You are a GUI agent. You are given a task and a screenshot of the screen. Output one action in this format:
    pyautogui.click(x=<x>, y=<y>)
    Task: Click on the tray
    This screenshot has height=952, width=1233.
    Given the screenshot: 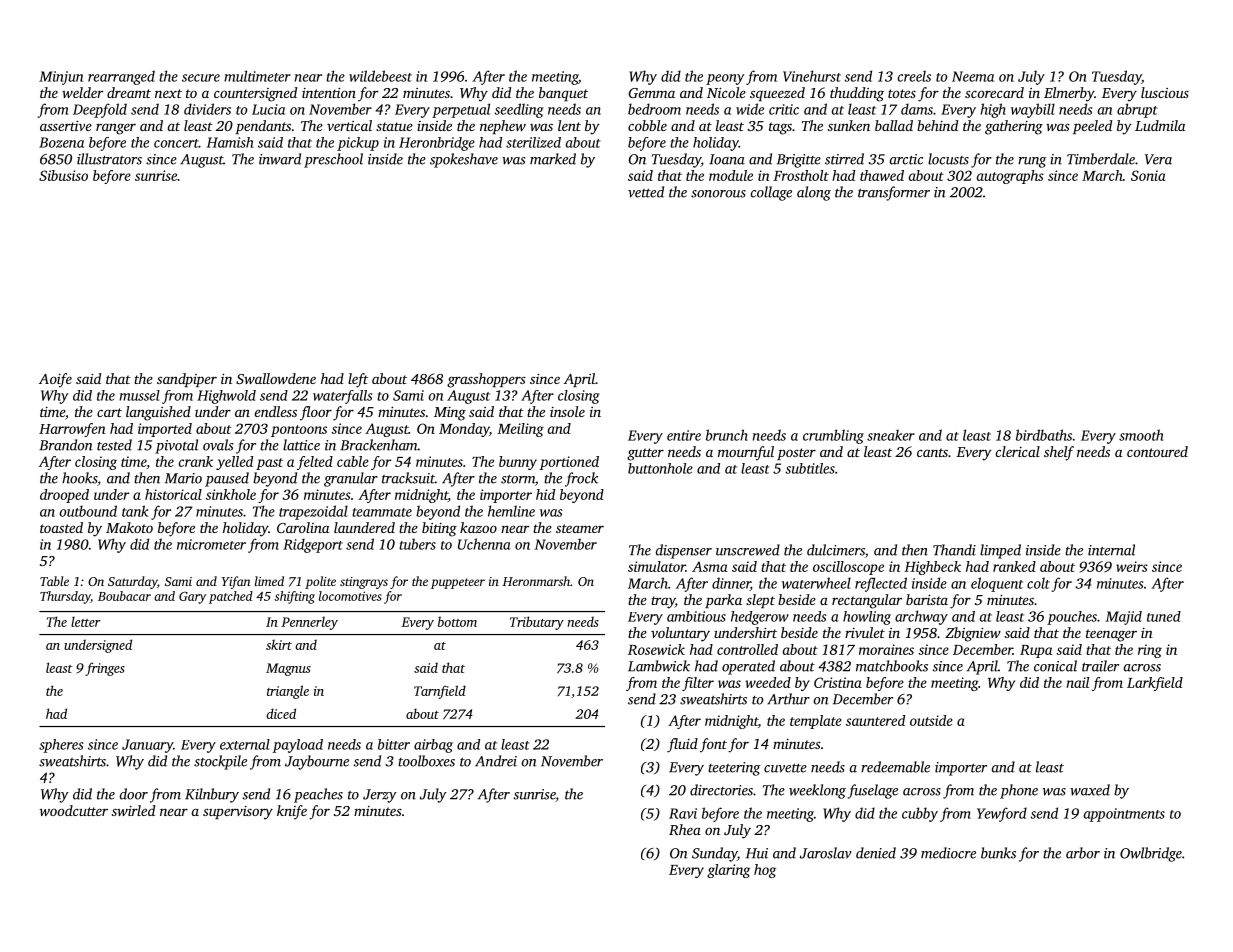 What is the action you would take?
    pyautogui.click(x=663, y=602)
